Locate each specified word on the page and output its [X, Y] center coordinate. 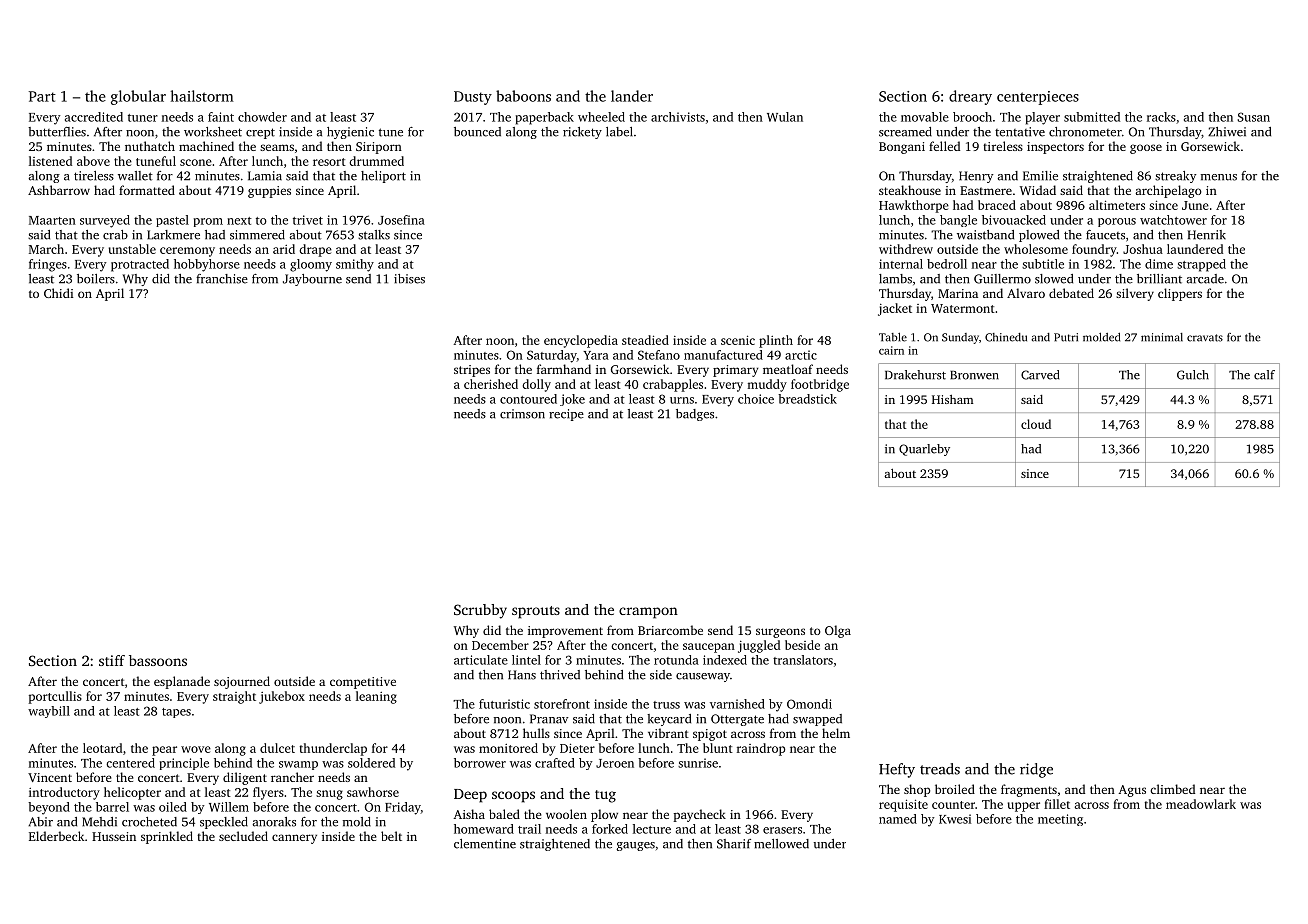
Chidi [58, 293]
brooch [972, 117]
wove [196, 749]
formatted [147, 190]
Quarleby [924, 450]
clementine [485, 844]
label [619, 132]
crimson [522, 414]
